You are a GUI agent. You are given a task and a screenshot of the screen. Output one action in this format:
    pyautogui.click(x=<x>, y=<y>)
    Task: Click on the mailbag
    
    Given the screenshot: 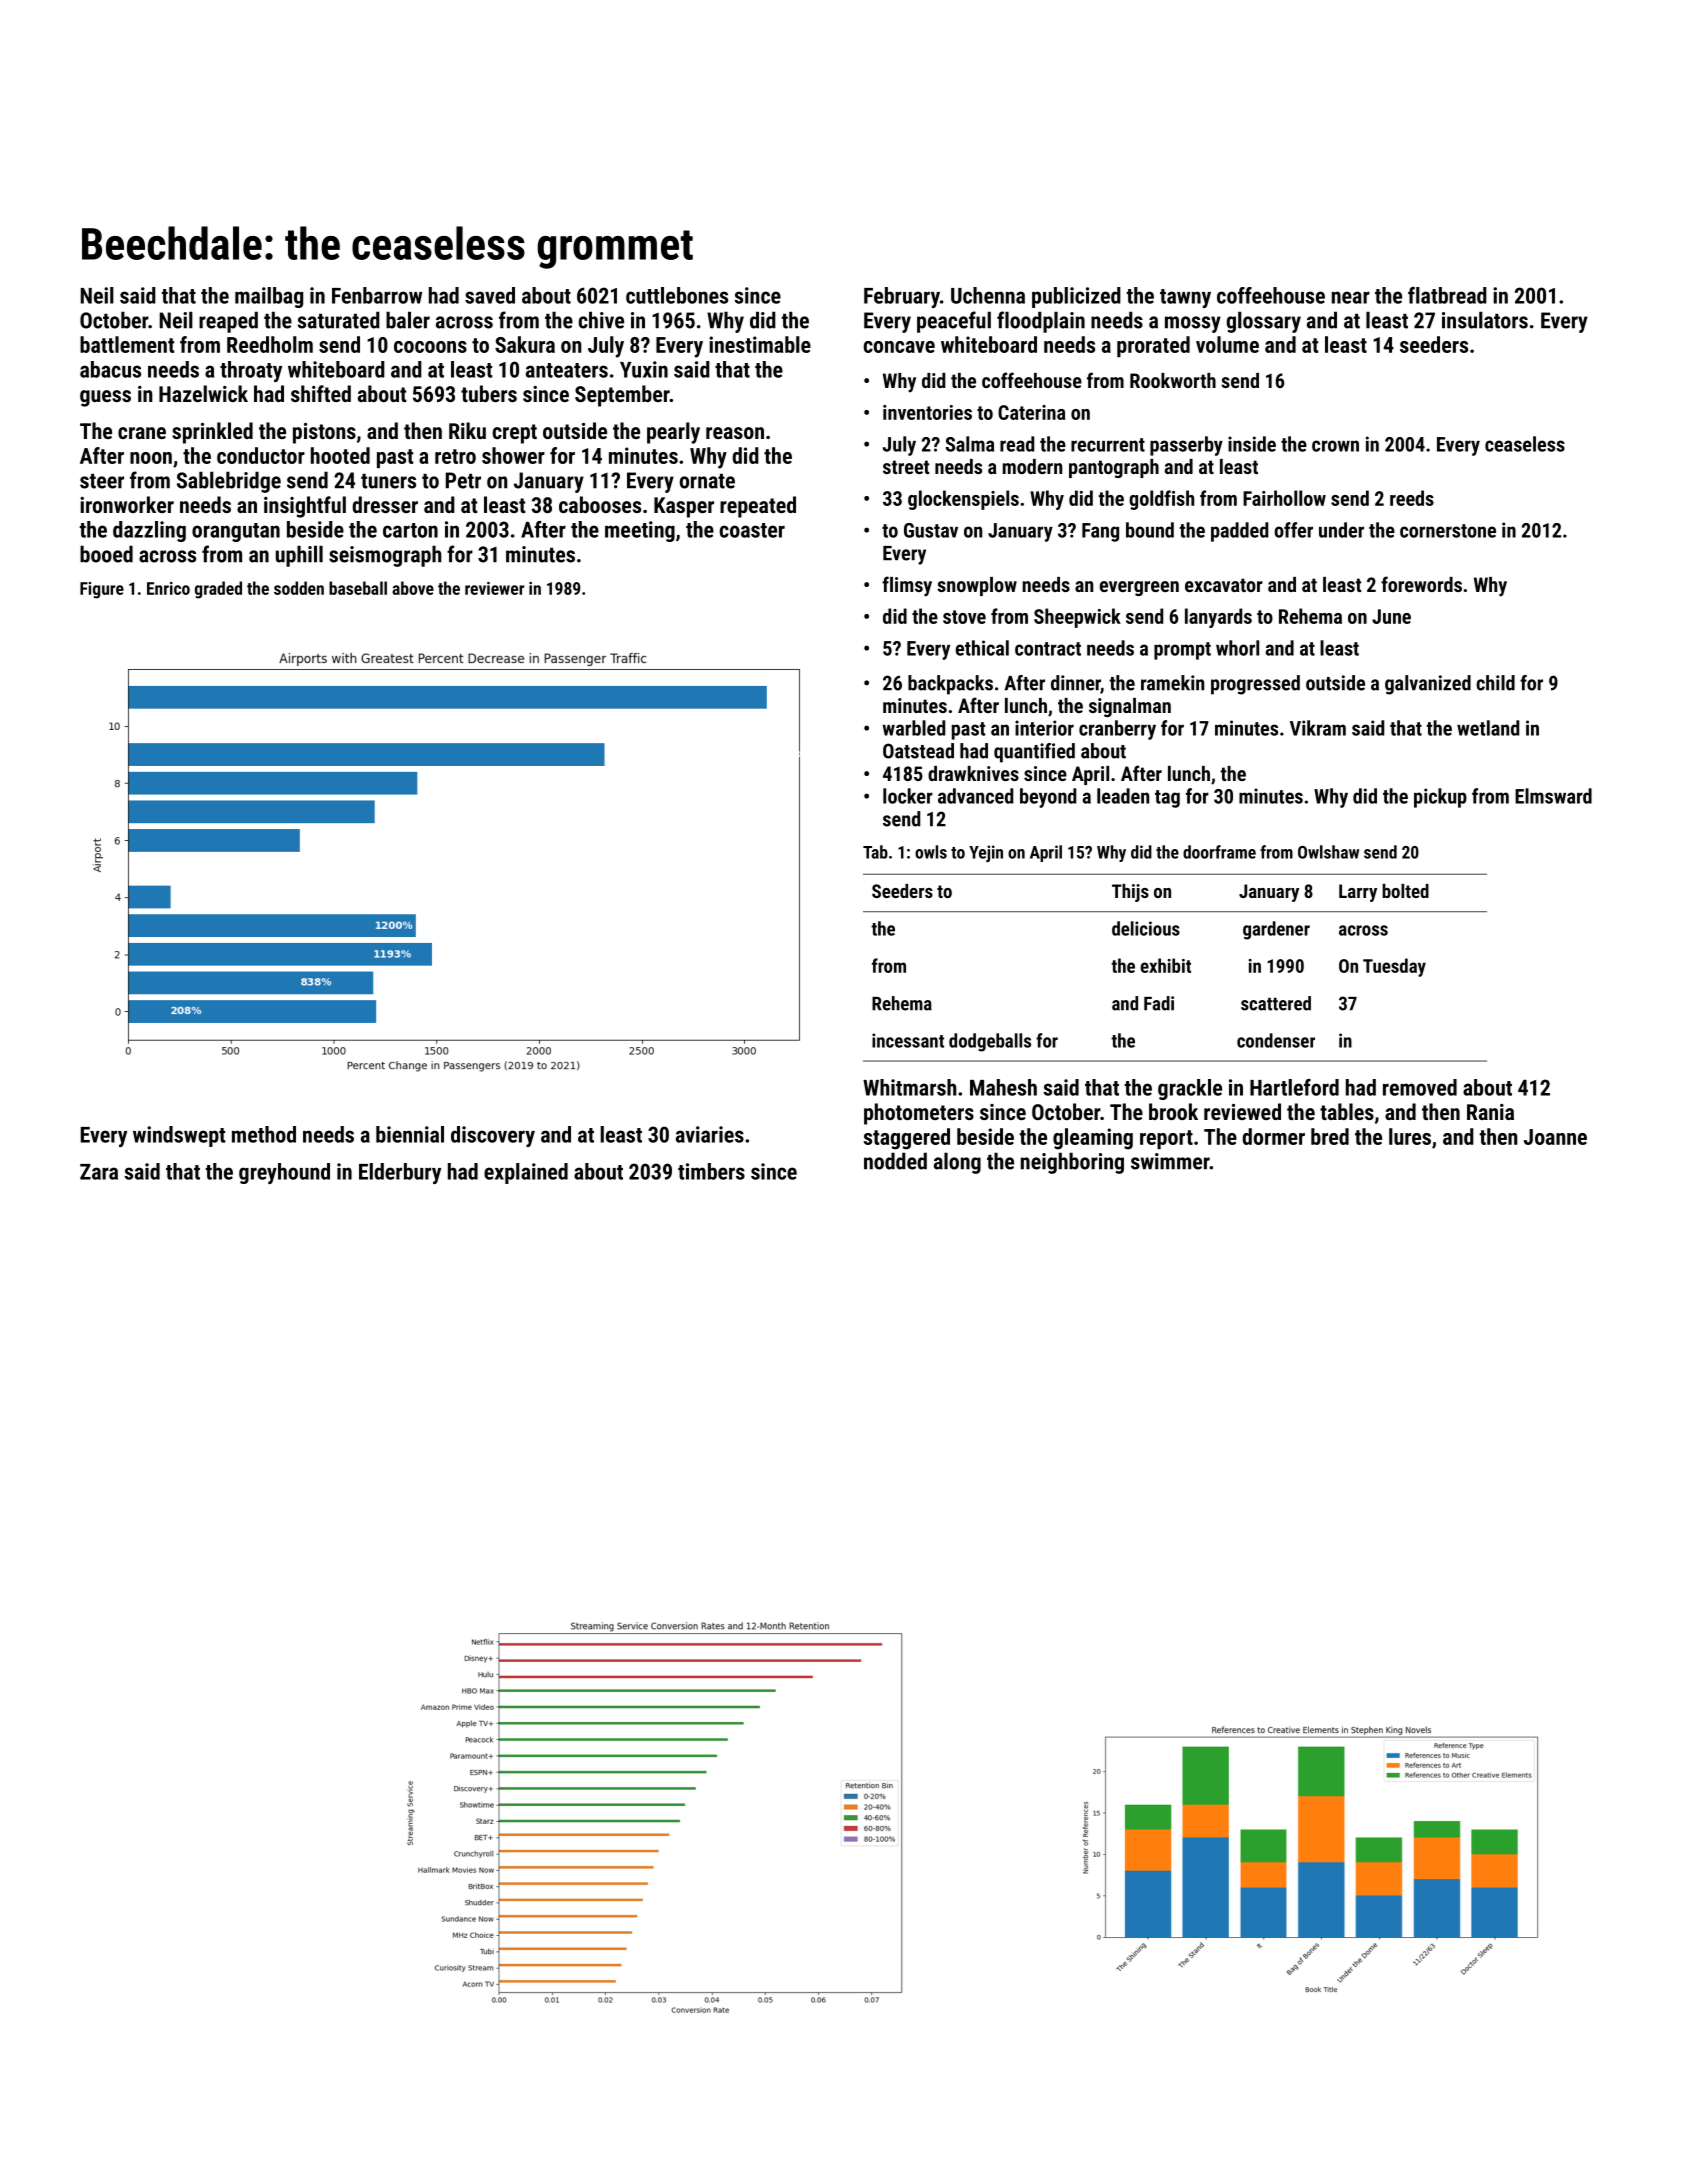 What is the action you would take?
    pyautogui.click(x=269, y=297)
